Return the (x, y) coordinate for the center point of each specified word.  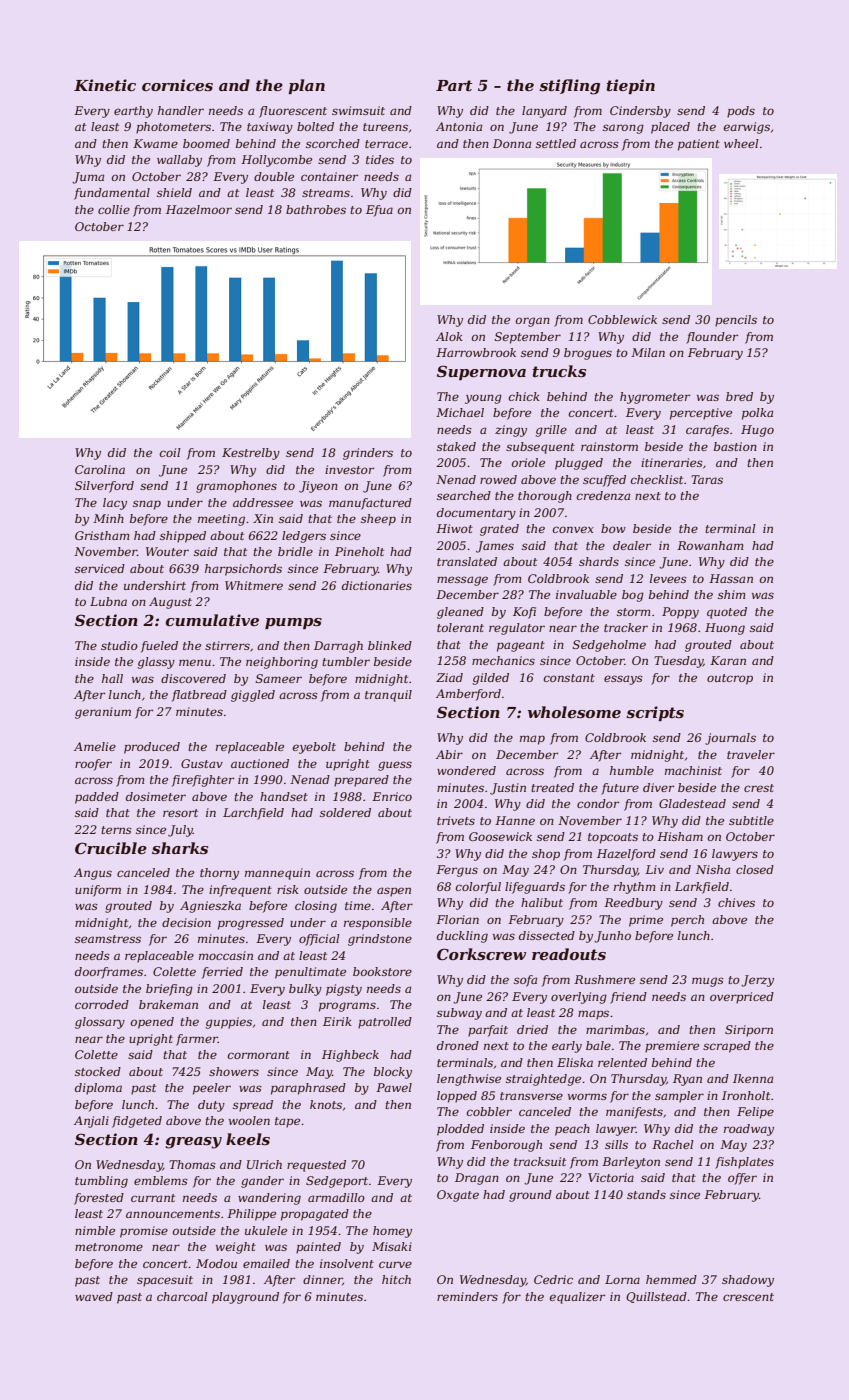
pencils (736, 321)
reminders (467, 1296)
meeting (221, 520)
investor (349, 469)
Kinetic (105, 85)
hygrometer (655, 398)
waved (94, 1296)
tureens (385, 127)
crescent (748, 1297)
